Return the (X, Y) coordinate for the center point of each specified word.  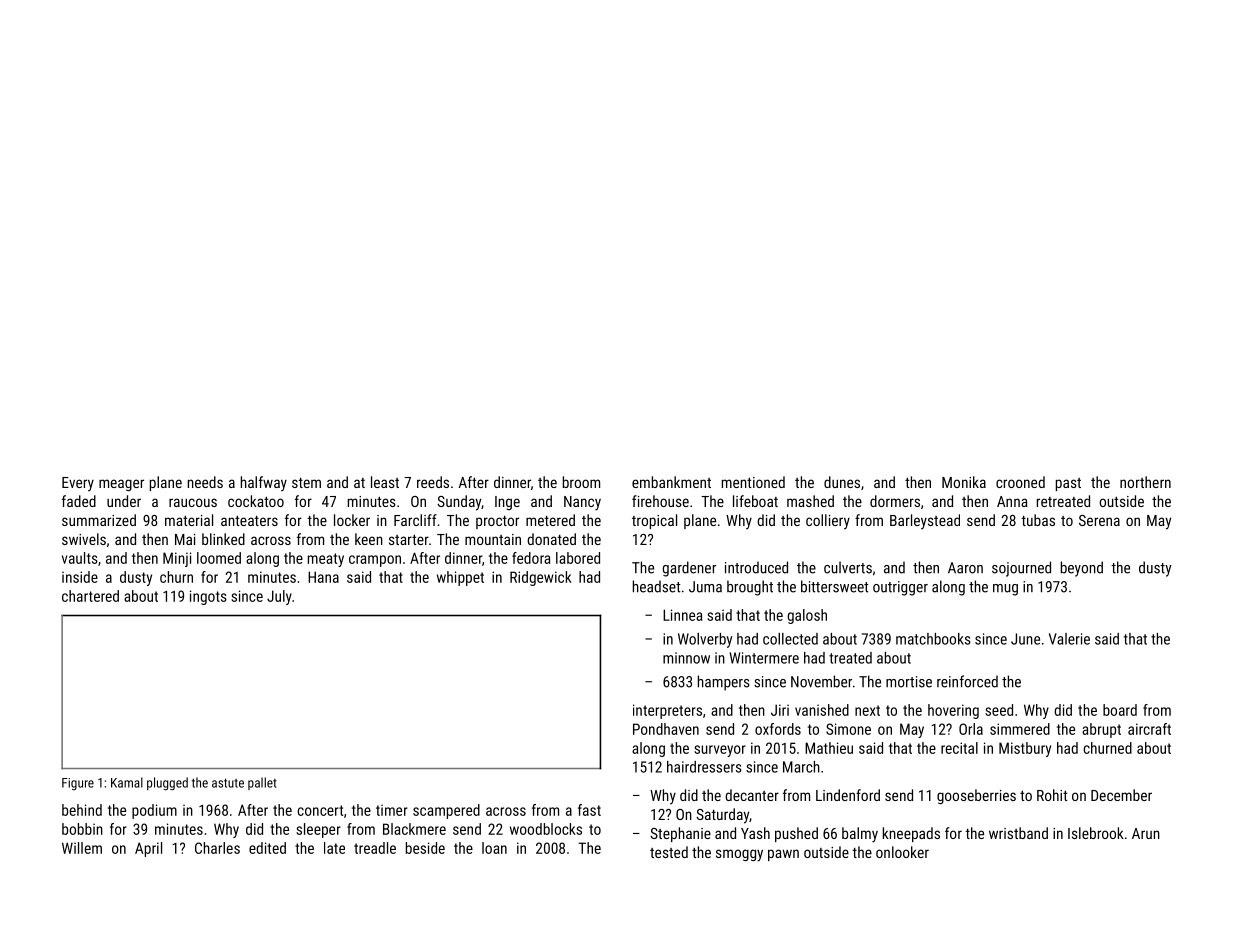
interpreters (667, 711)
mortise (909, 682)
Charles (217, 848)
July (279, 597)
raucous (193, 502)
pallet (262, 783)
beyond (1082, 569)
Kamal (127, 782)
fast (589, 810)
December (1121, 795)
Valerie (1069, 639)
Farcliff (415, 520)
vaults (80, 558)
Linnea (682, 615)
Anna (1012, 501)
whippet (460, 578)
